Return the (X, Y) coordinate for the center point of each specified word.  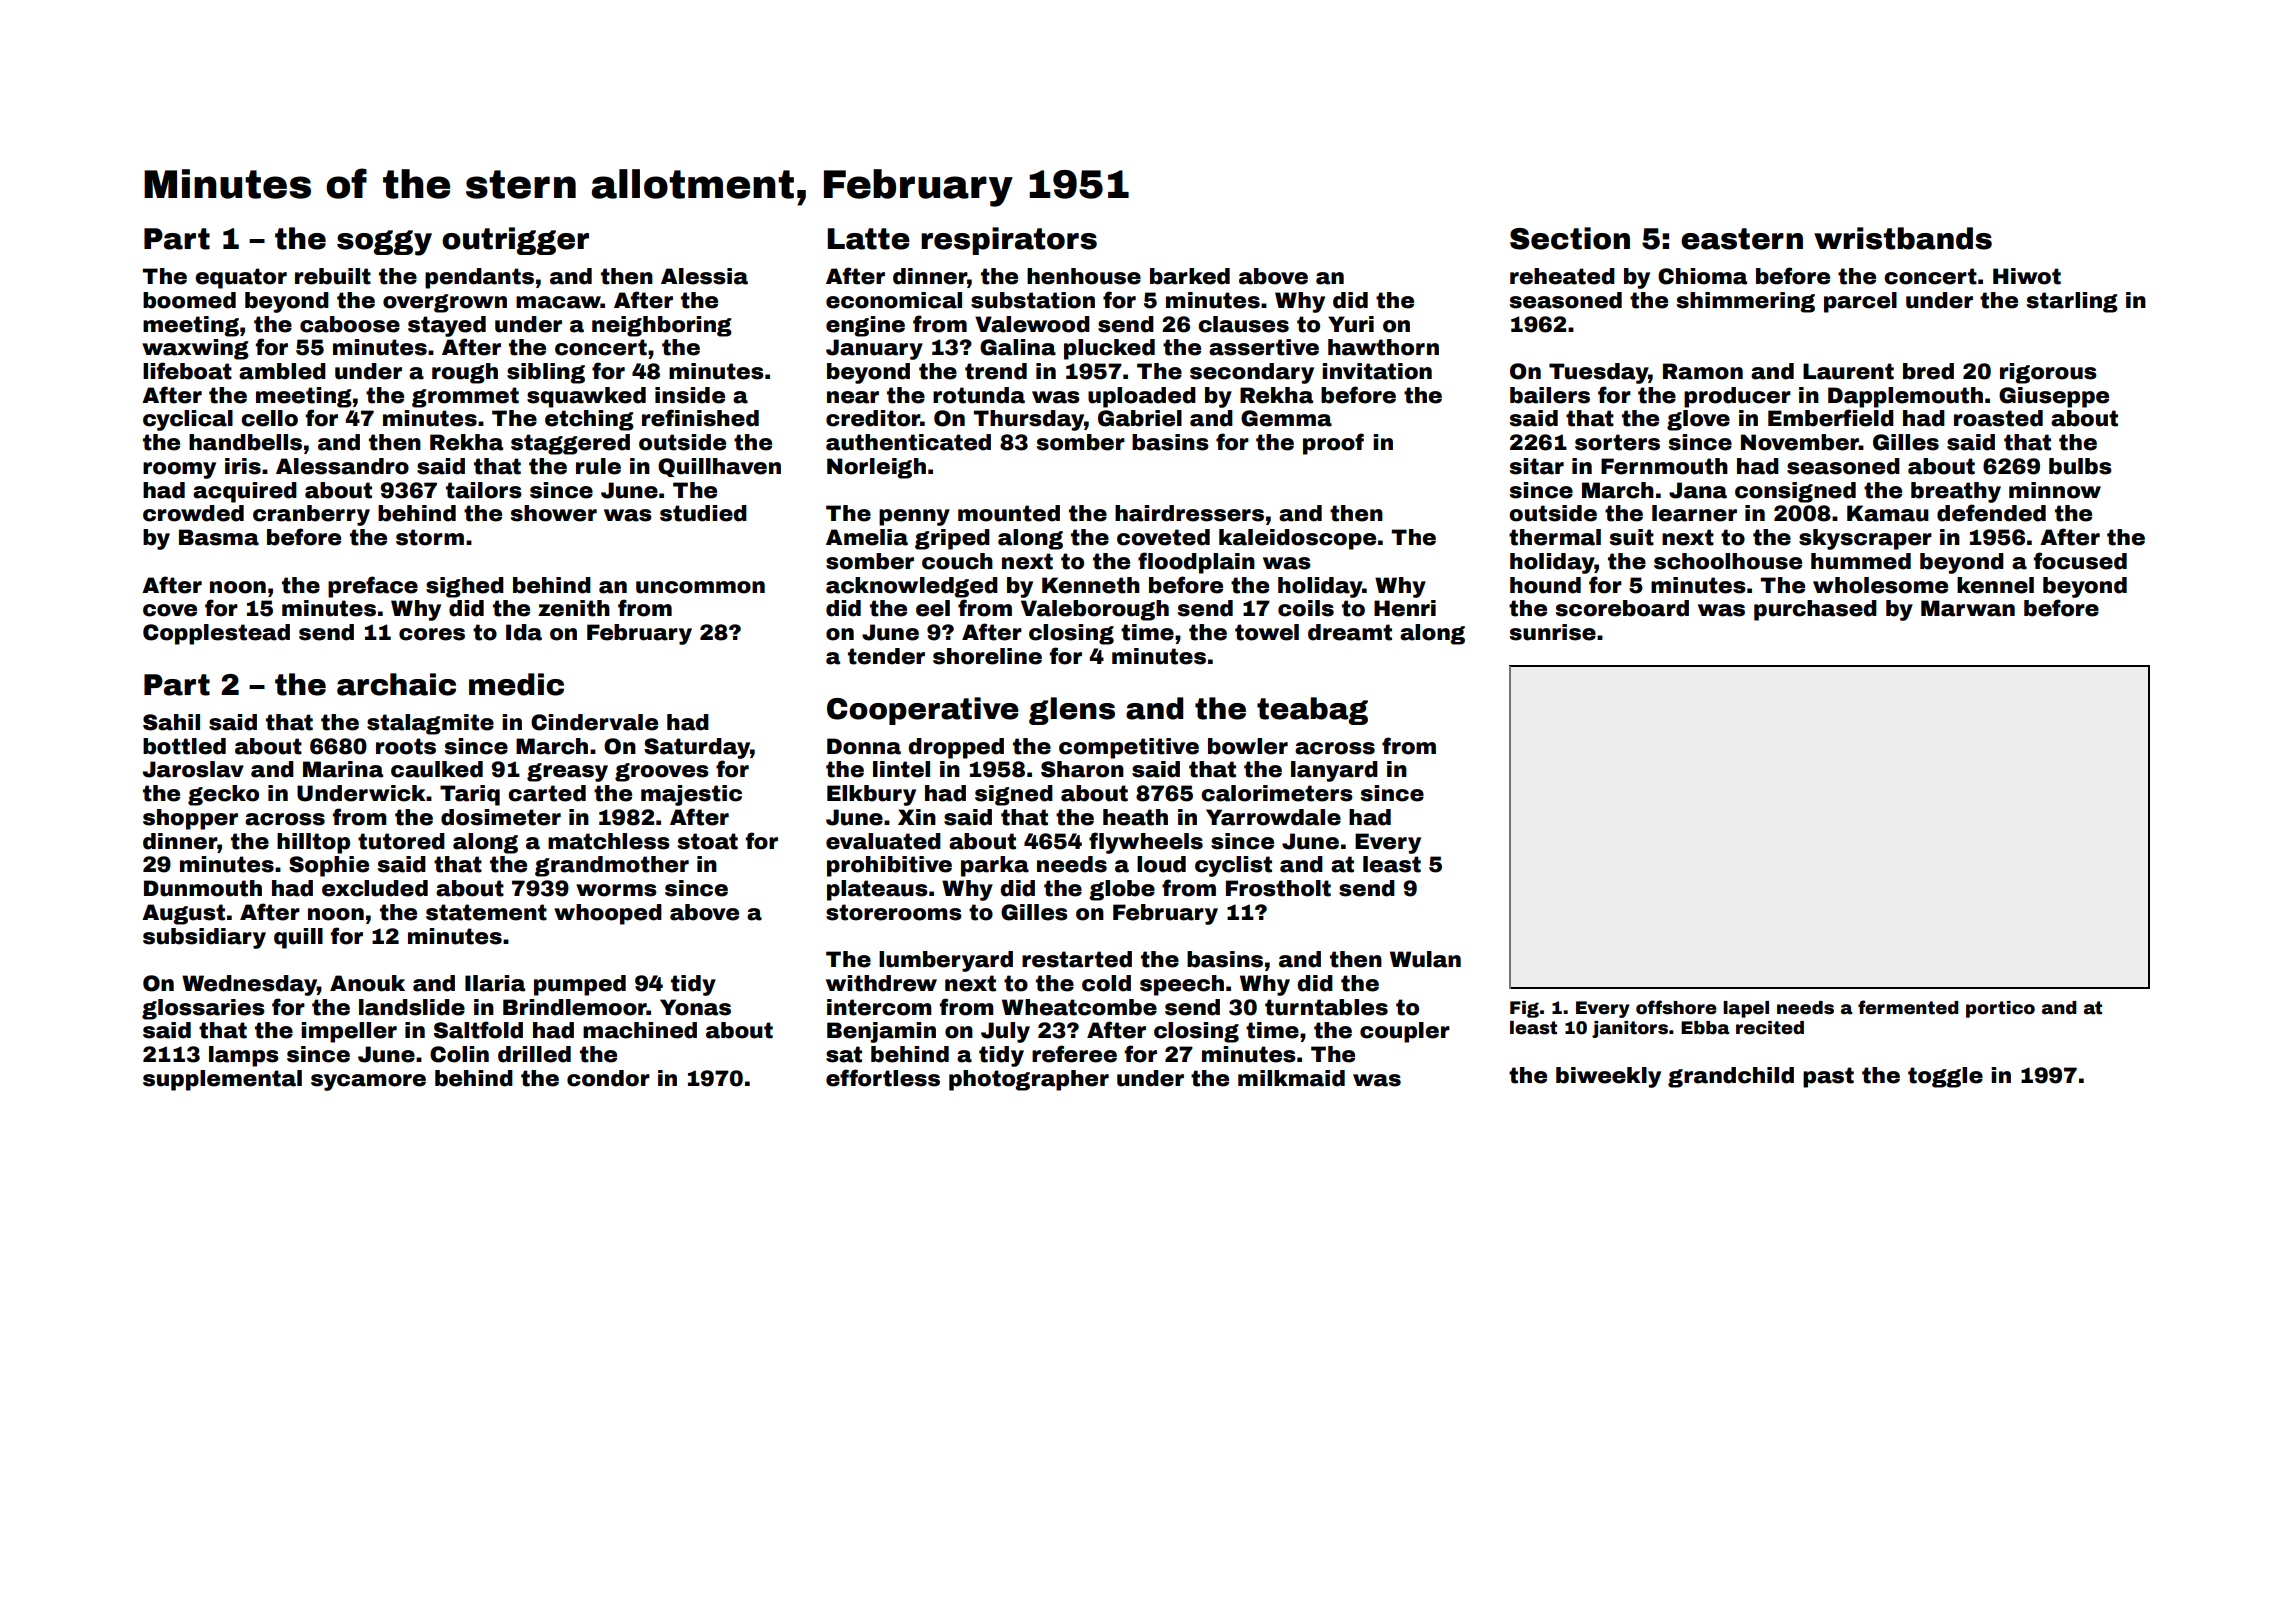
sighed (465, 587)
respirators (1009, 241)
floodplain (1196, 563)
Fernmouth (1664, 466)
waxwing (195, 349)
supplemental (222, 1080)
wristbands (1903, 238)
